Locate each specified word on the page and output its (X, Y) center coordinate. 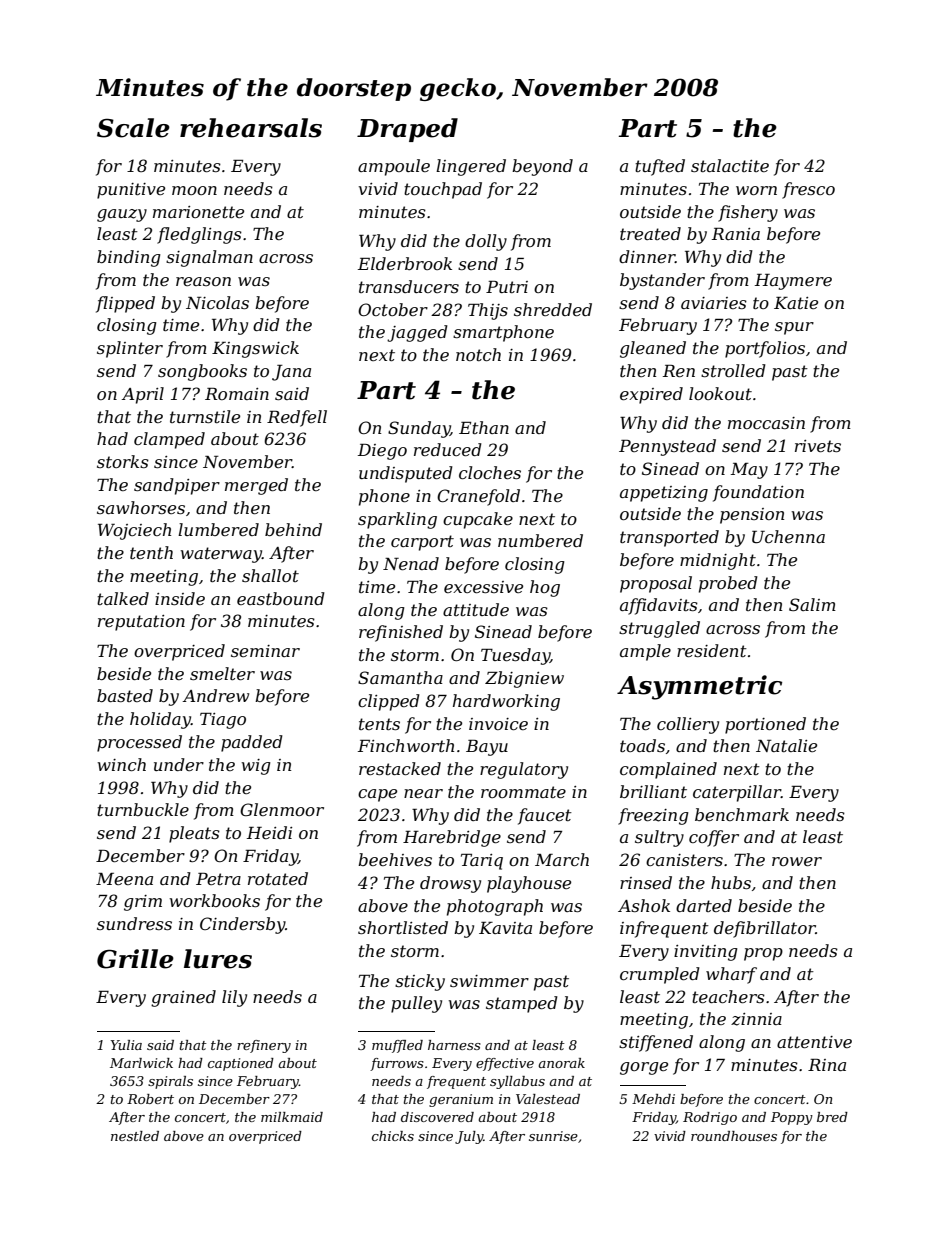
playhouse (529, 884)
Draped (407, 130)
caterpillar (737, 793)
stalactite (730, 165)
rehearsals (251, 128)
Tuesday (515, 656)
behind (293, 529)
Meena (124, 879)
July (469, 1137)
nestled (135, 1136)
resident (712, 650)
